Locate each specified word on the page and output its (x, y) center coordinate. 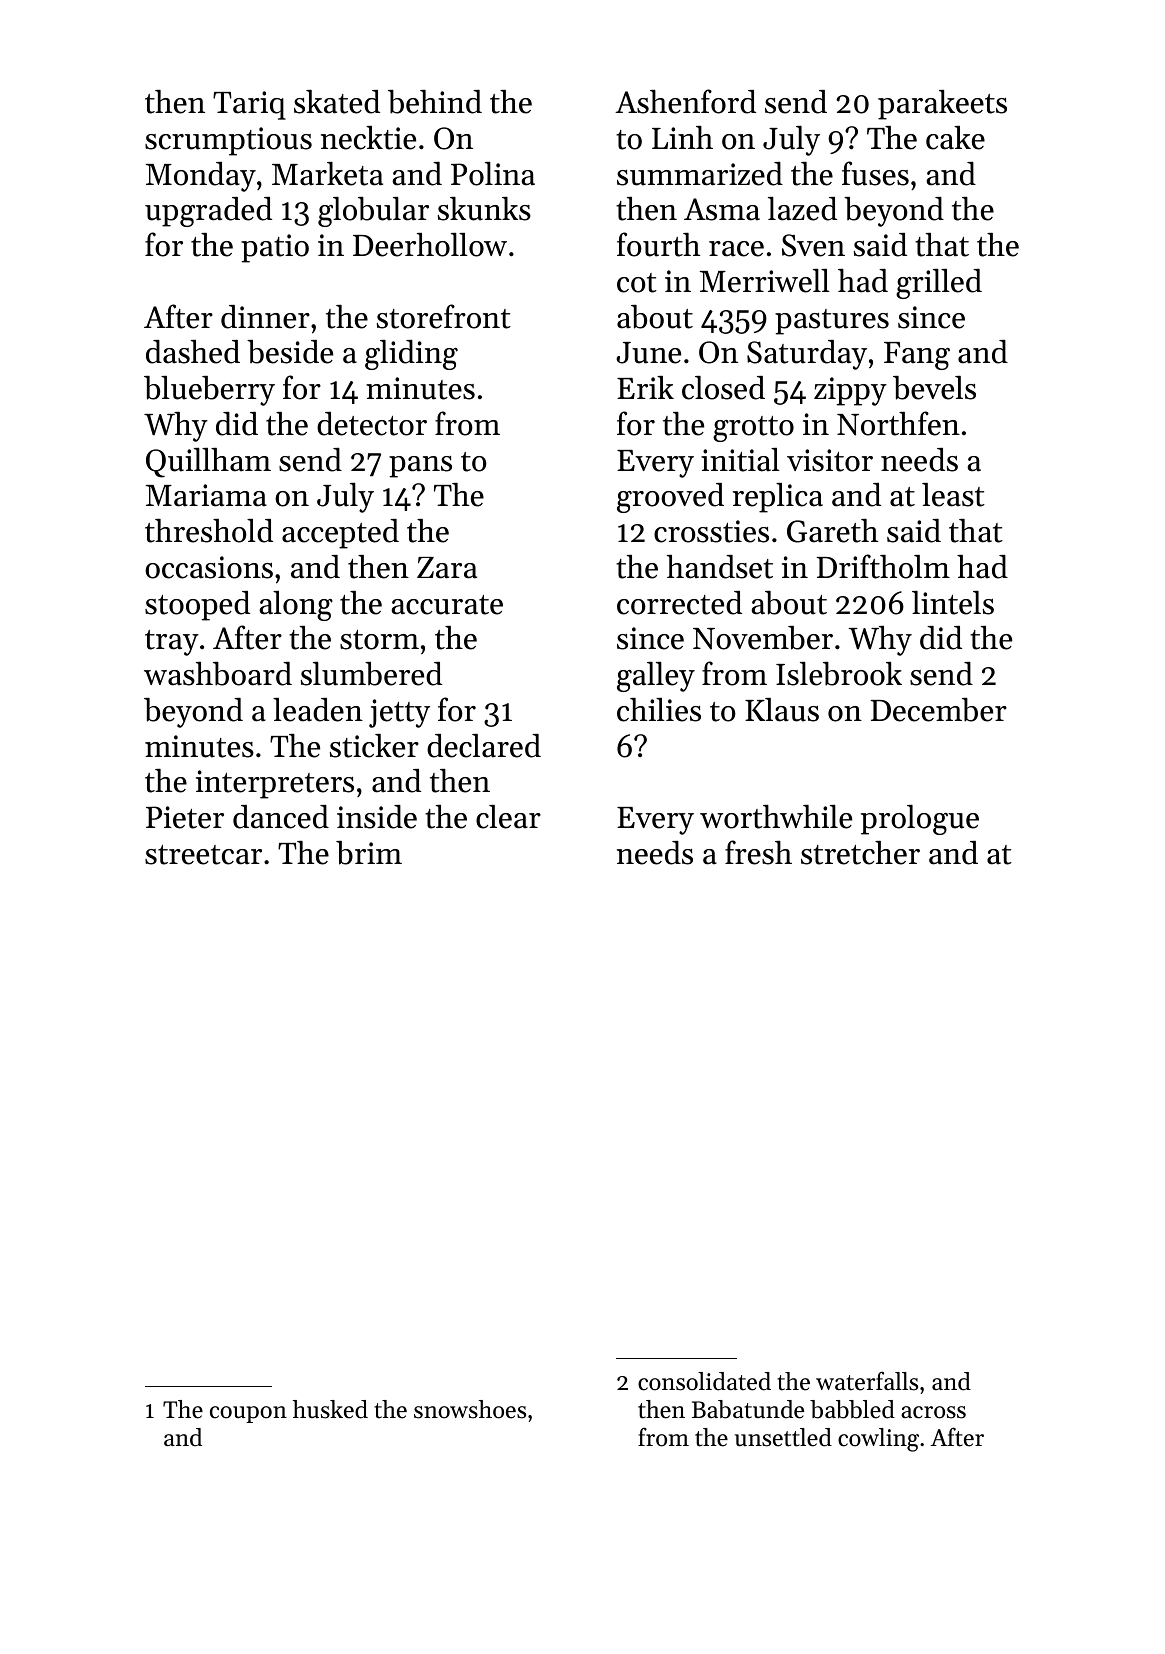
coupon (248, 1414)
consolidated (704, 1381)
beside (290, 352)
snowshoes (470, 1409)
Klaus (782, 710)
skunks (484, 209)
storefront (444, 316)
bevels (934, 388)
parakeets (942, 105)
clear (508, 817)
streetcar (203, 855)
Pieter (185, 817)
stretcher (860, 853)
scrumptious (228, 141)
